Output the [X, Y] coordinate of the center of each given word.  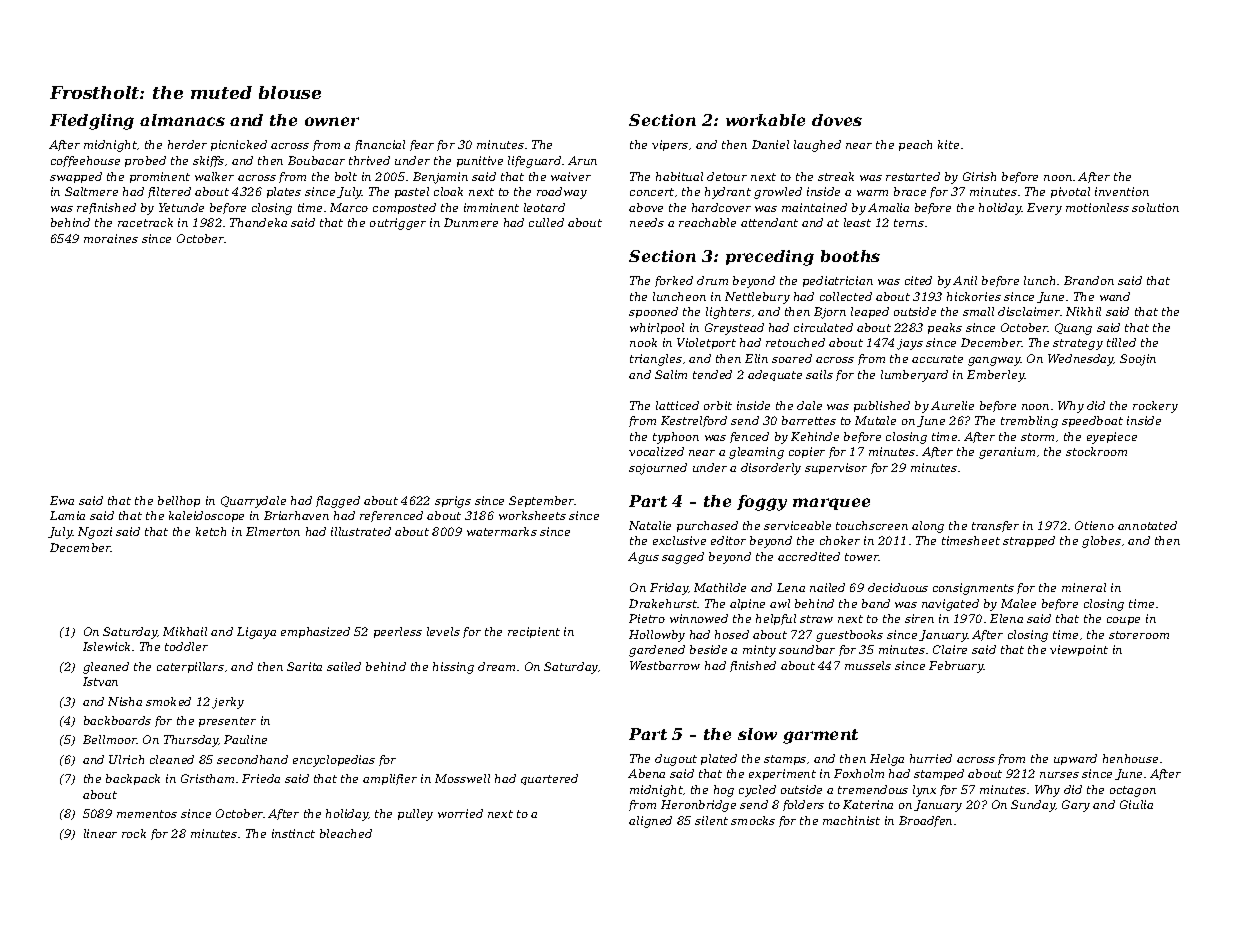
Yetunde [181, 207]
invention [1122, 191]
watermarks [502, 531]
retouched [795, 342]
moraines [111, 238]
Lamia [67, 515]
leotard [544, 207]
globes [1101, 542]
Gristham [207, 778]
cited [918, 280]
